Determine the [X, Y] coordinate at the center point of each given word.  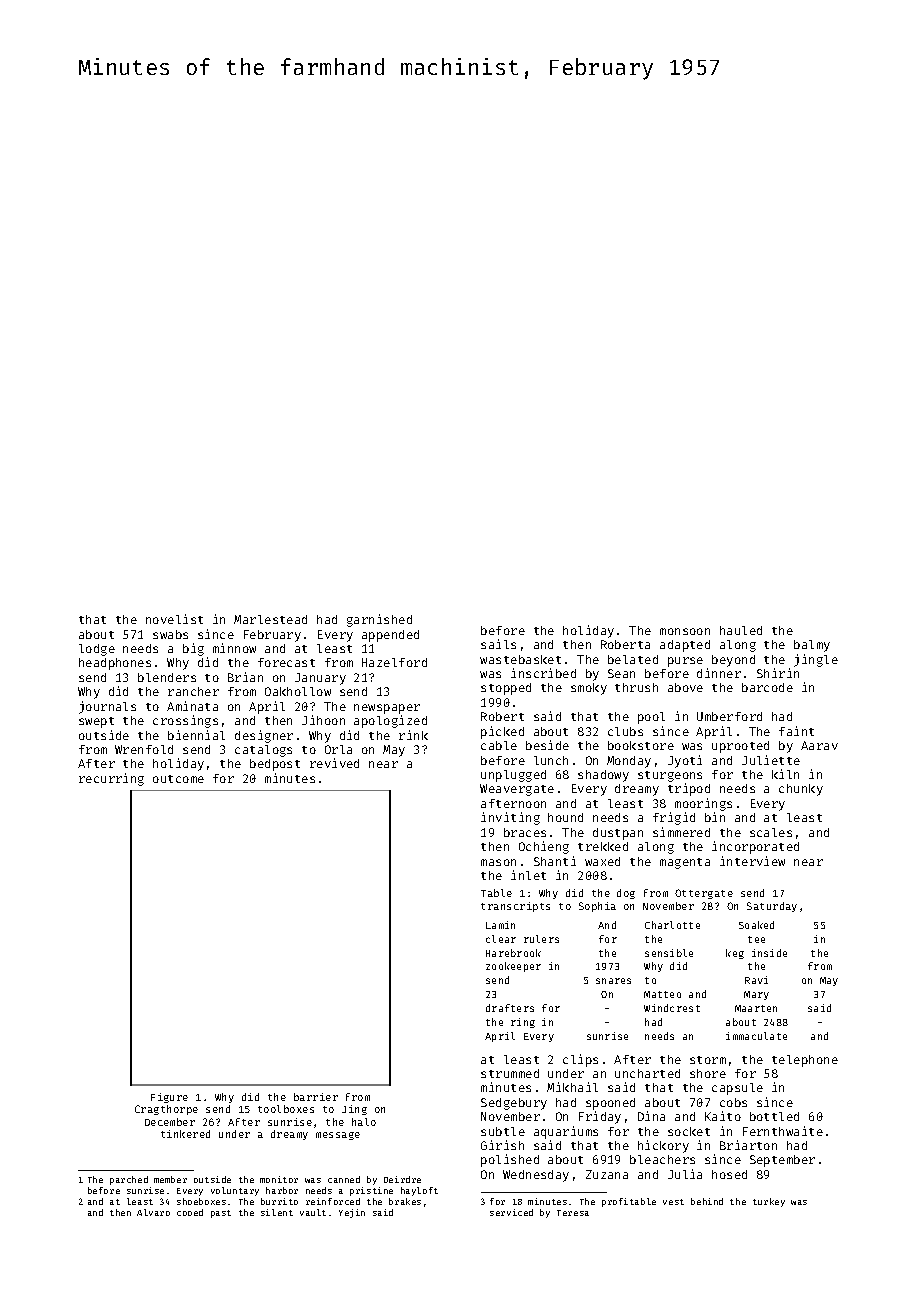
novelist [174, 619]
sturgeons [670, 776]
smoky [589, 689]
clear [501, 939]
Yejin [352, 1213]
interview [752, 861]
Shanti [555, 861]
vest [673, 1202]
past [221, 1214]
